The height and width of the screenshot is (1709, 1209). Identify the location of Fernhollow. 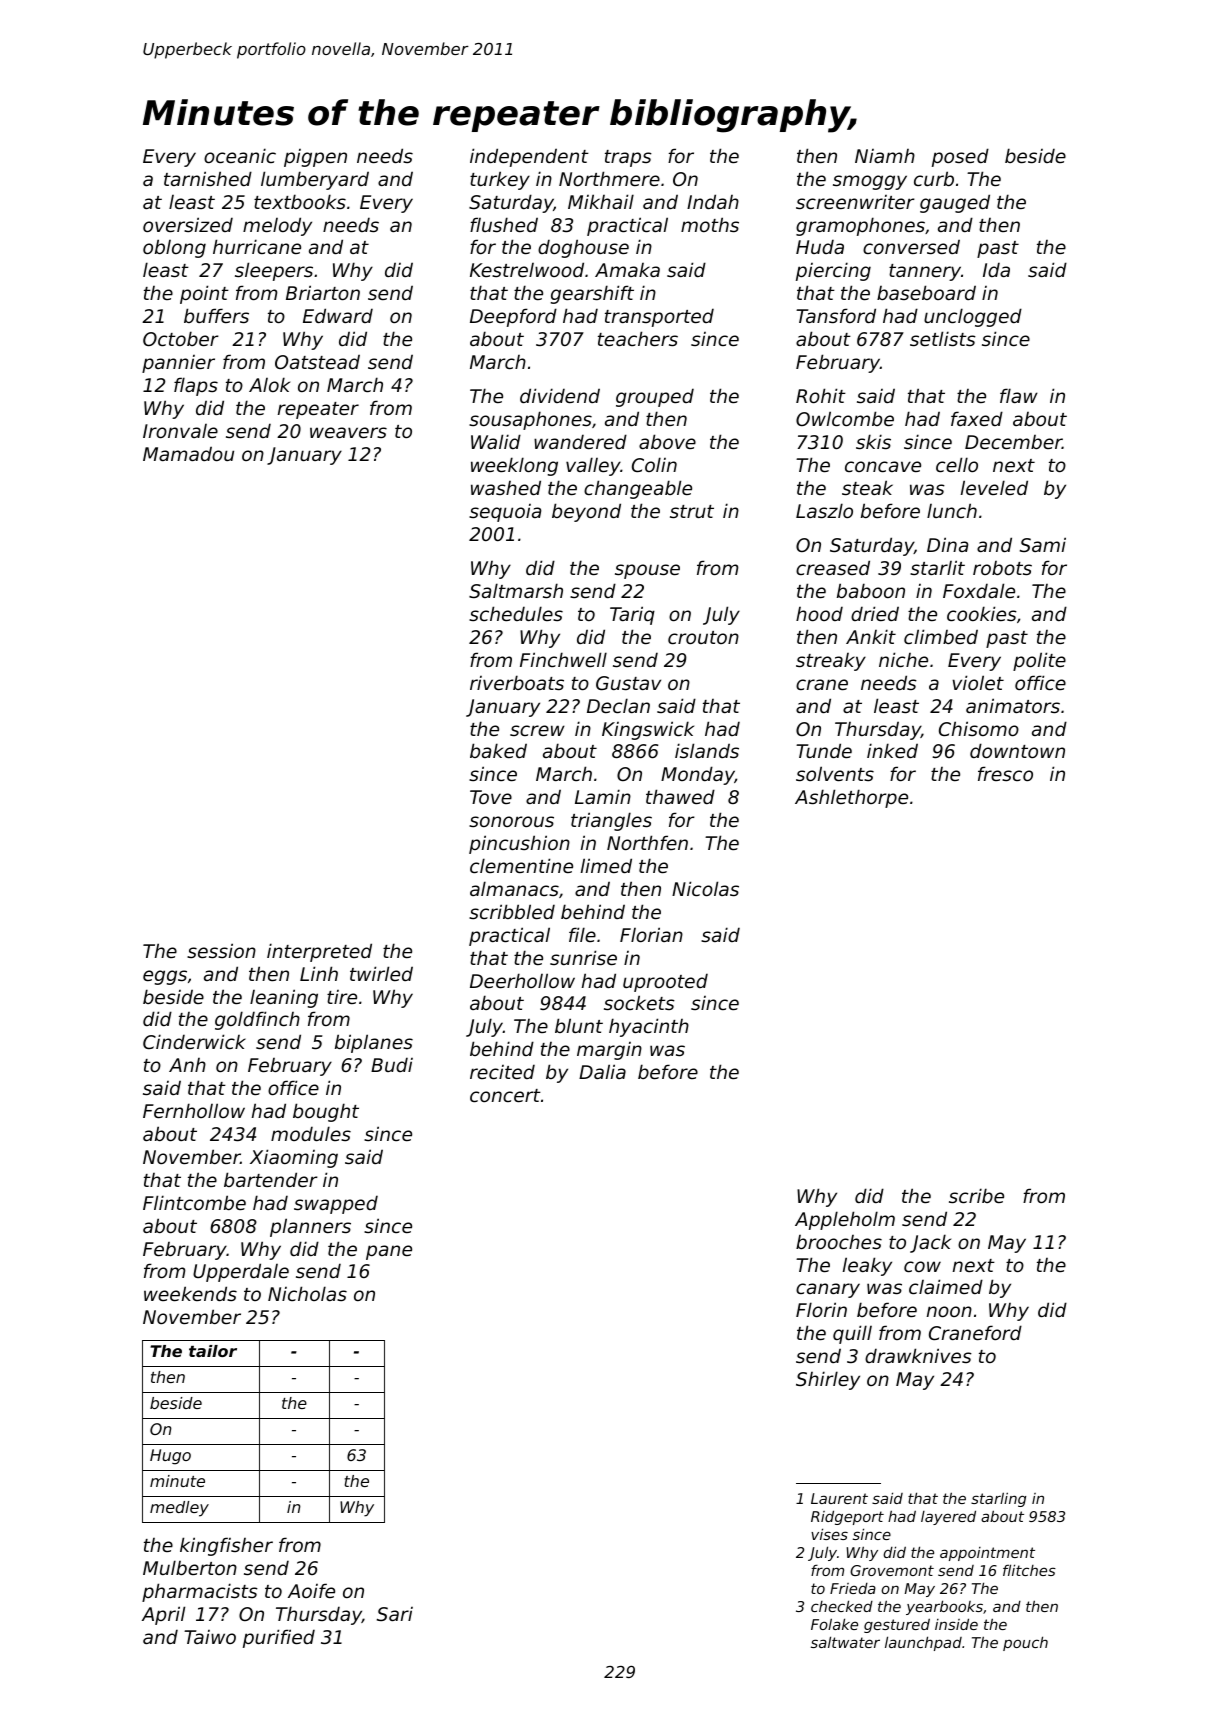
(194, 1110).
